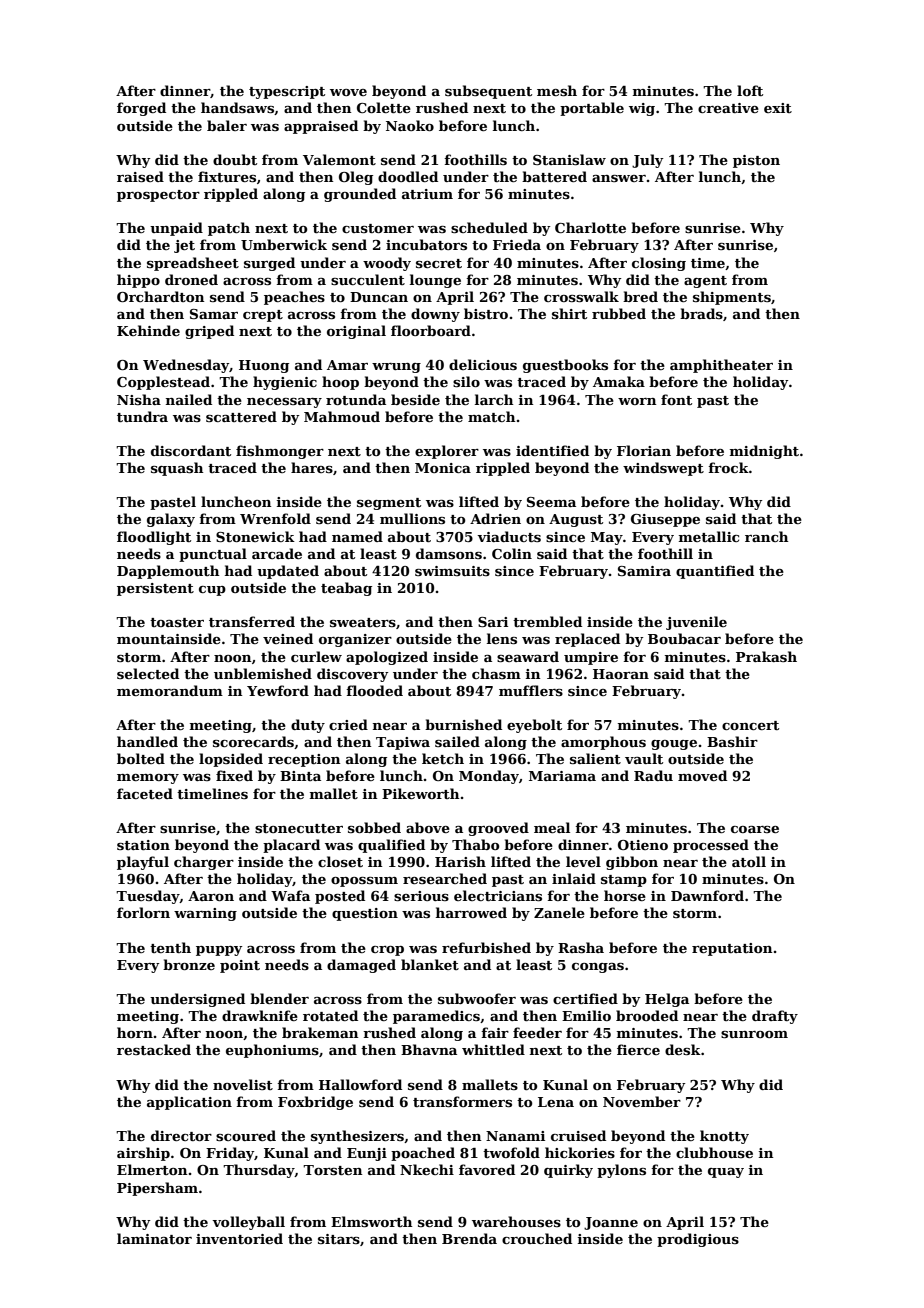 The image size is (924, 1308). I want to click on subsequent, so click(488, 92).
